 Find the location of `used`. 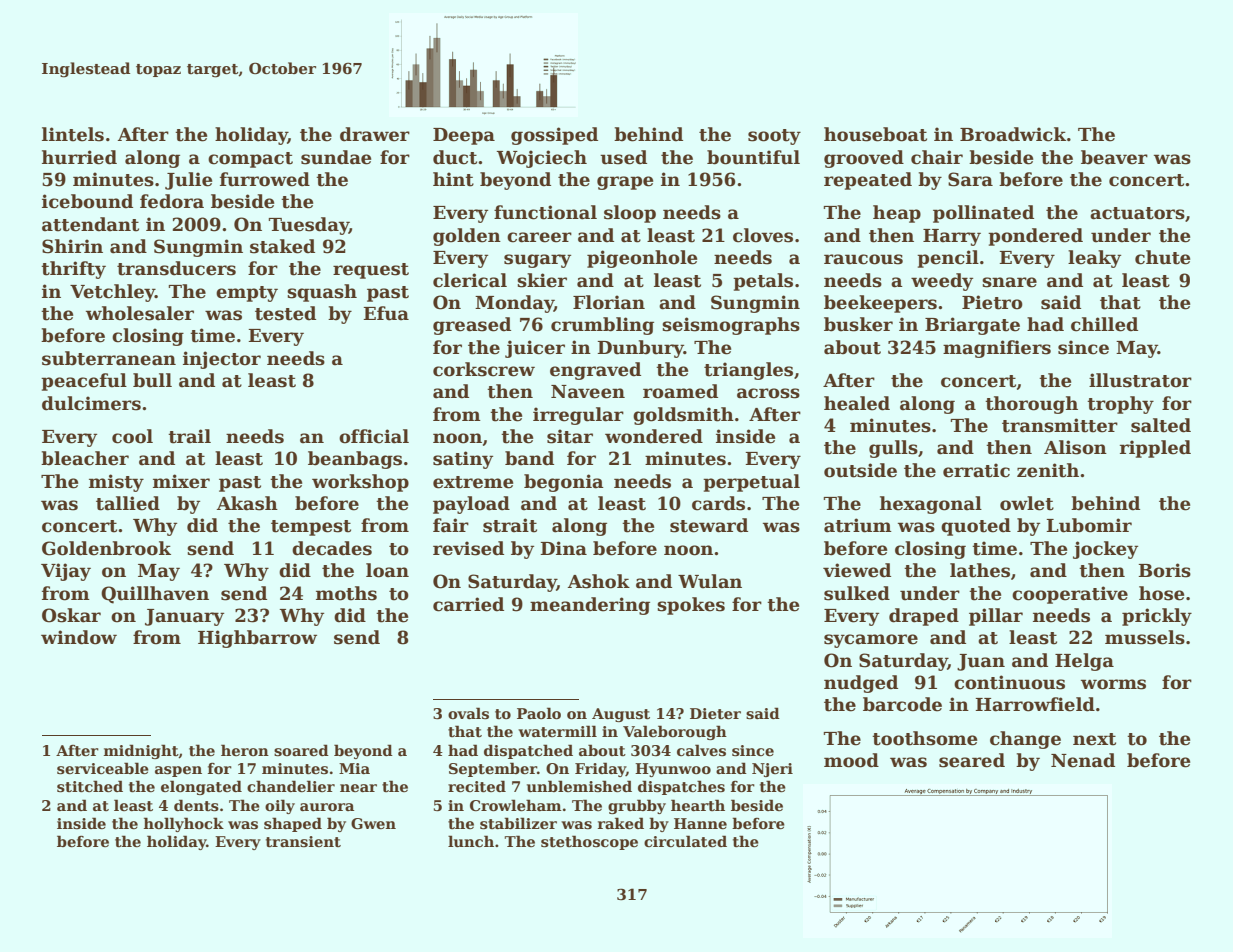

used is located at coordinates (623, 157).
